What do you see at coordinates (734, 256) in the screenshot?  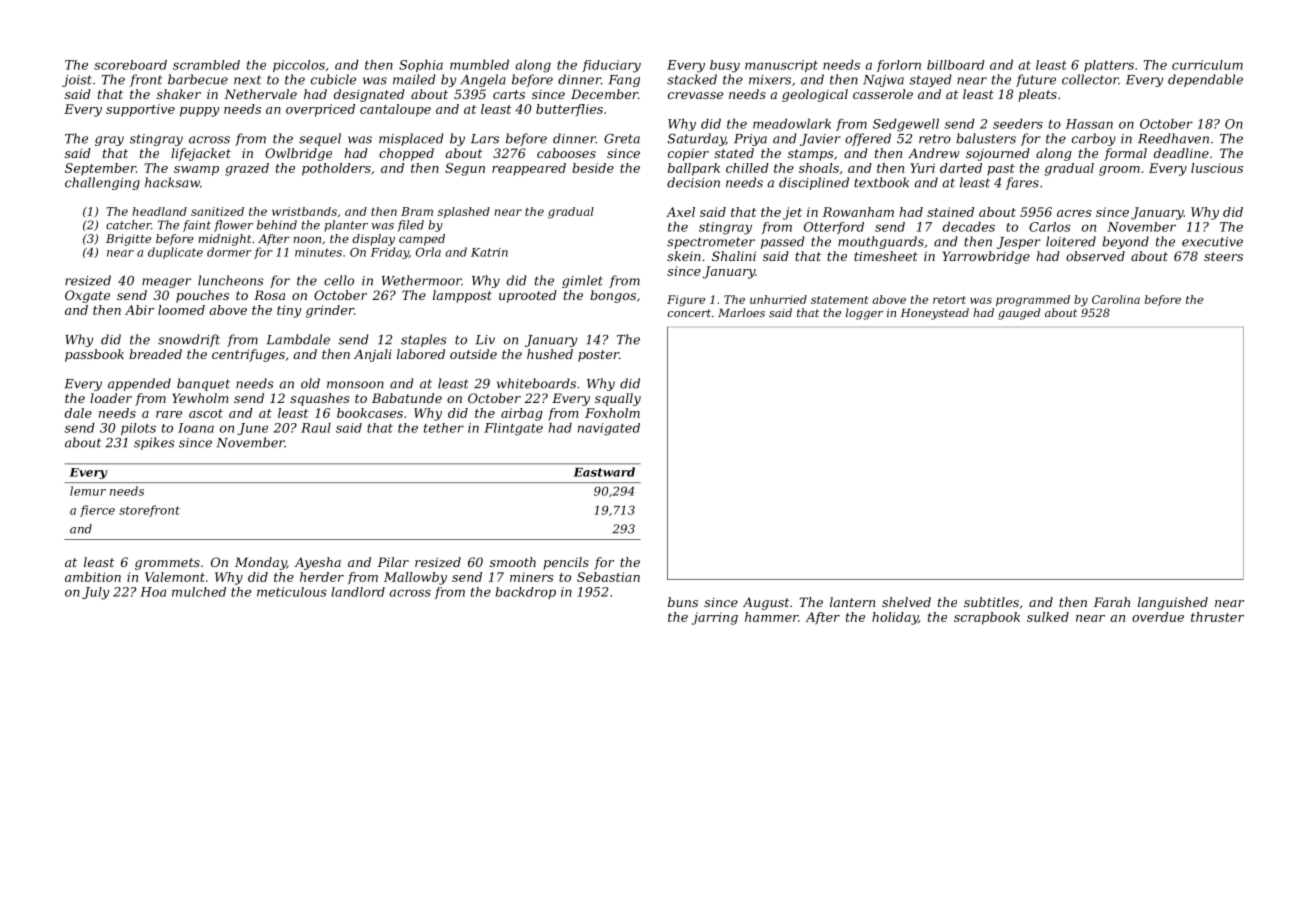 I see `Shalini` at bounding box center [734, 256].
